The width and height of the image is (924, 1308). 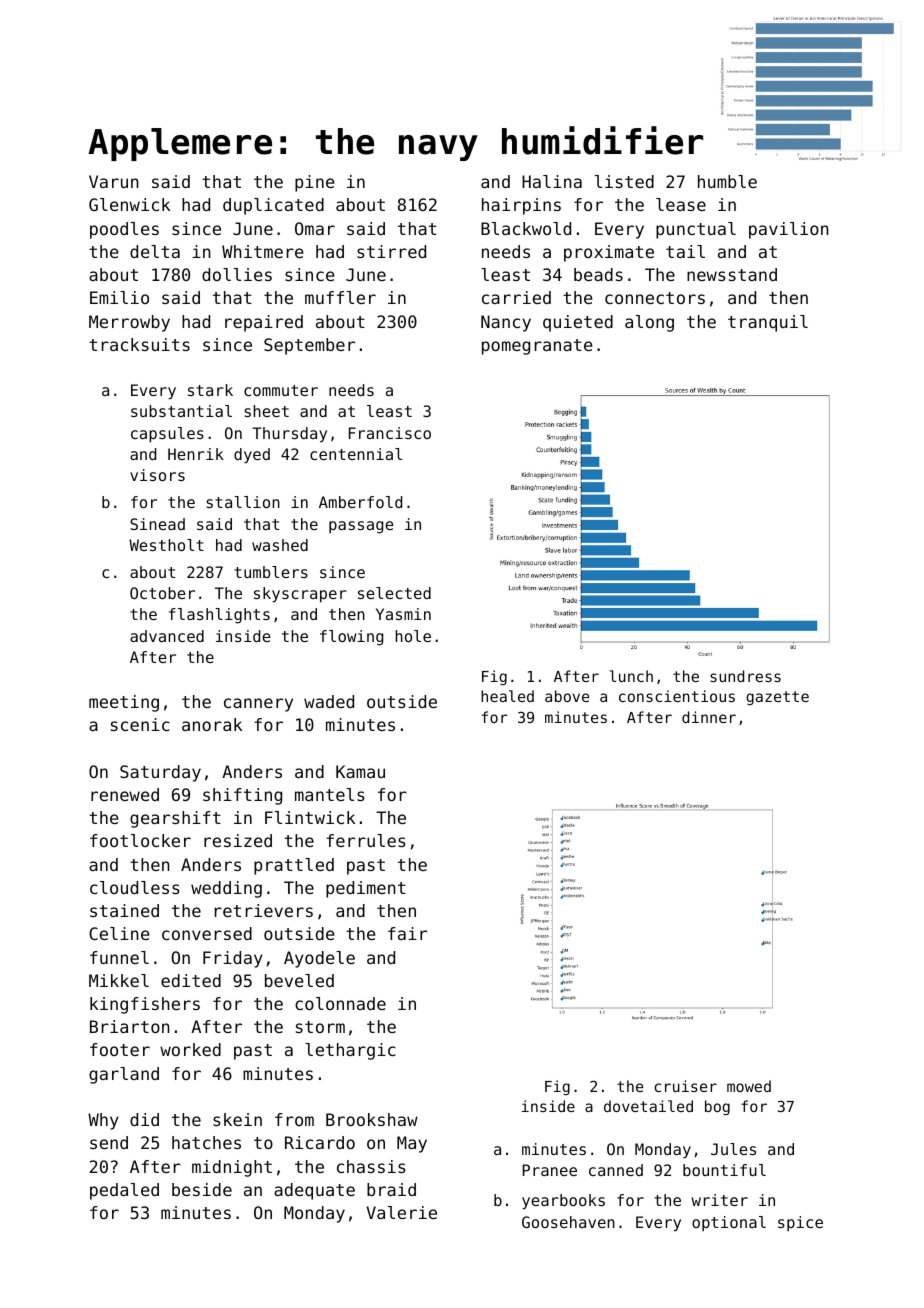 I want to click on anorak, so click(x=212, y=724).
